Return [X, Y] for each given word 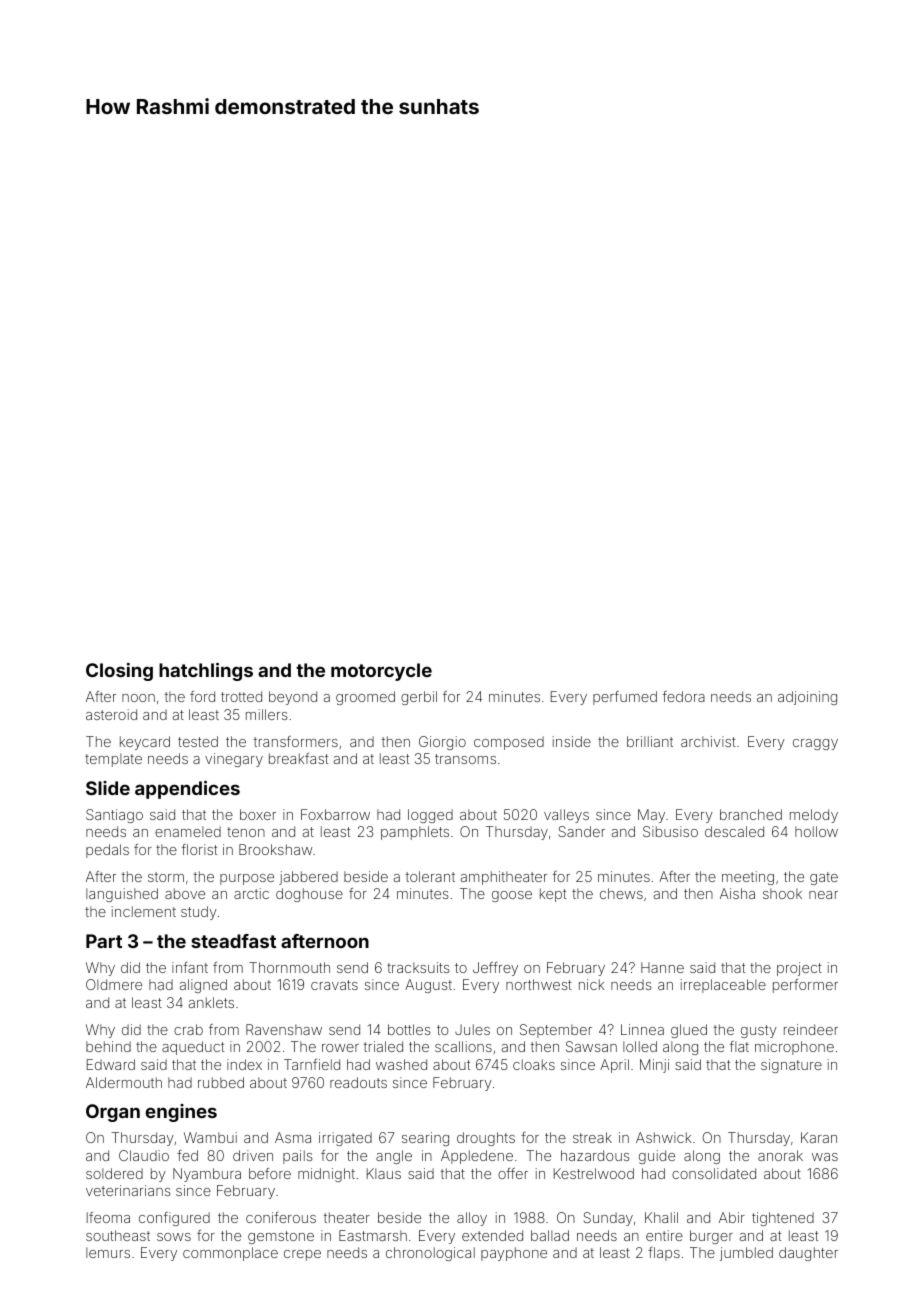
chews [621, 893]
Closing [119, 672]
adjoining [807, 698]
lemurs [108, 1252]
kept [553, 895]
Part [104, 941]
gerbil [419, 698]
